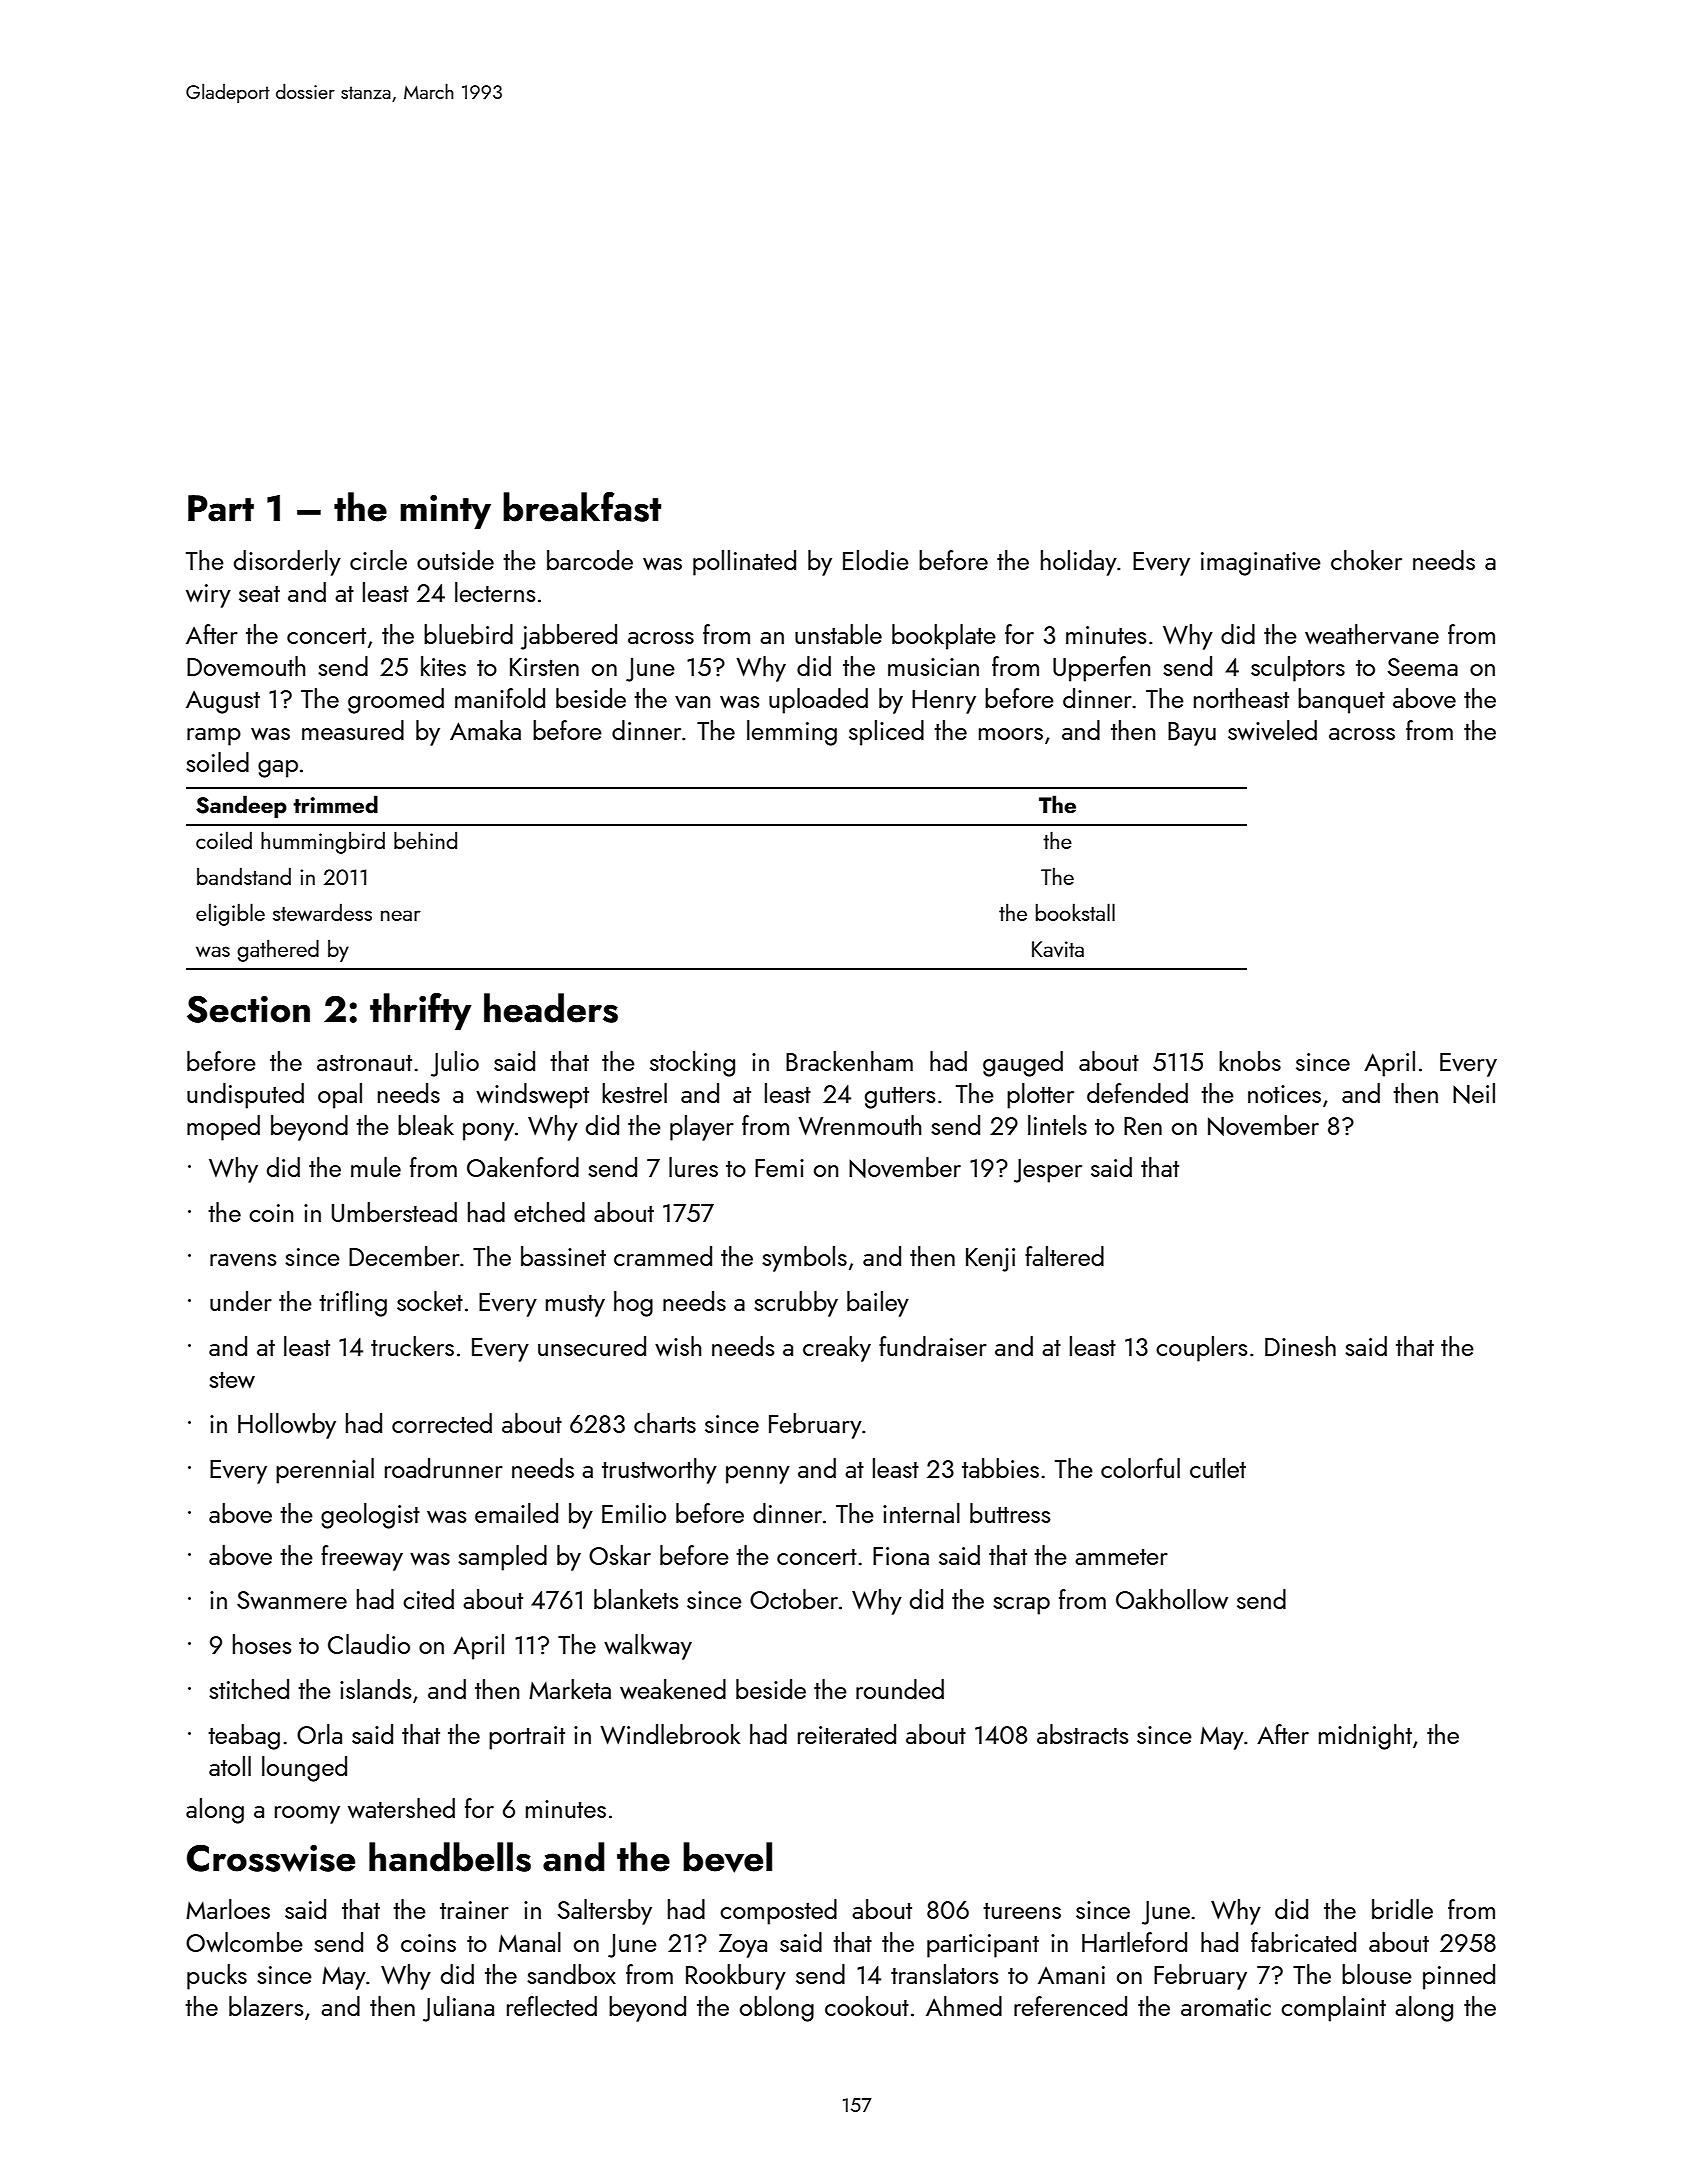  I want to click on couplers, so click(1201, 1349).
